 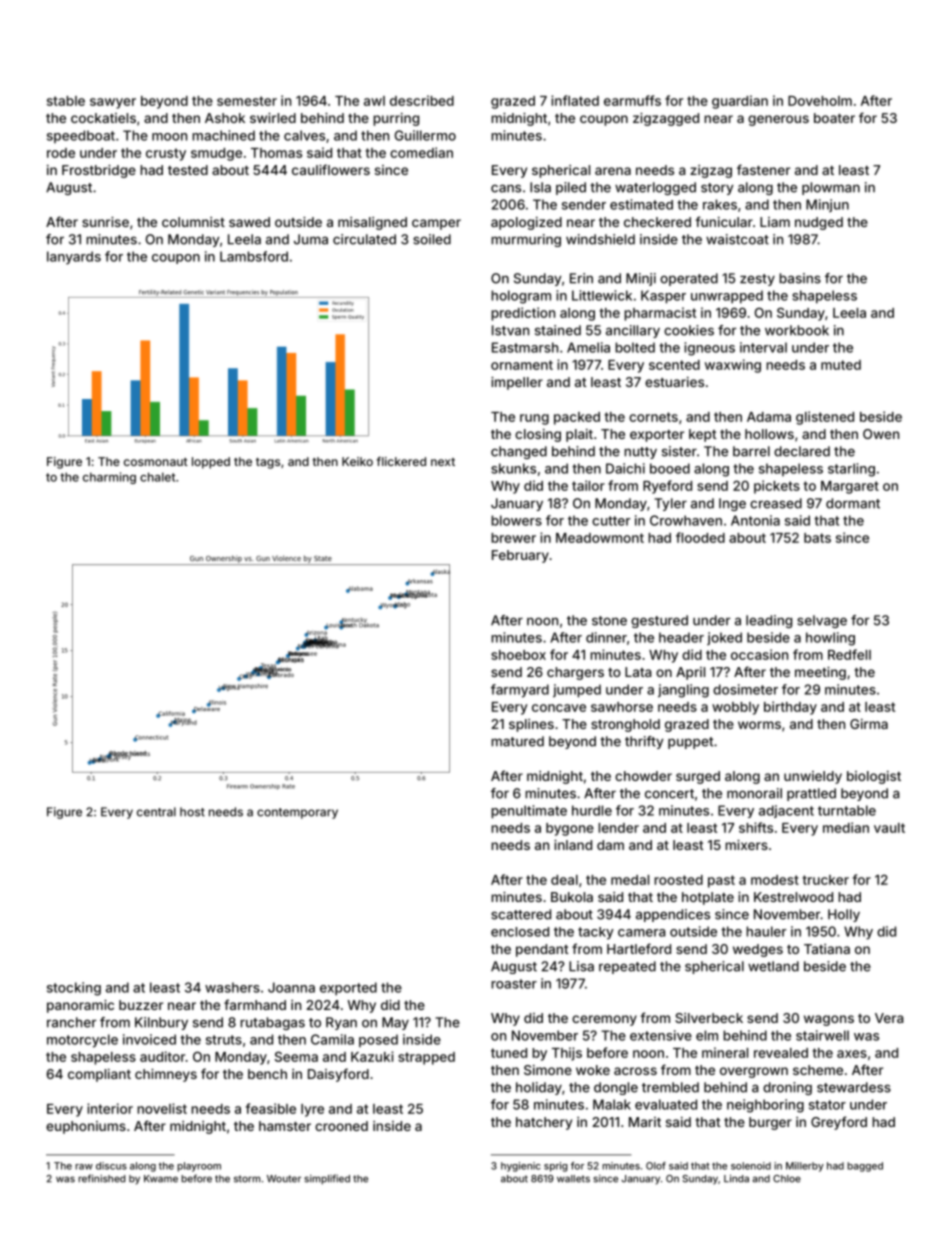 What do you see at coordinates (102, 1178) in the screenshot?
I see `refinished` at bounding box center [102, 1178].
